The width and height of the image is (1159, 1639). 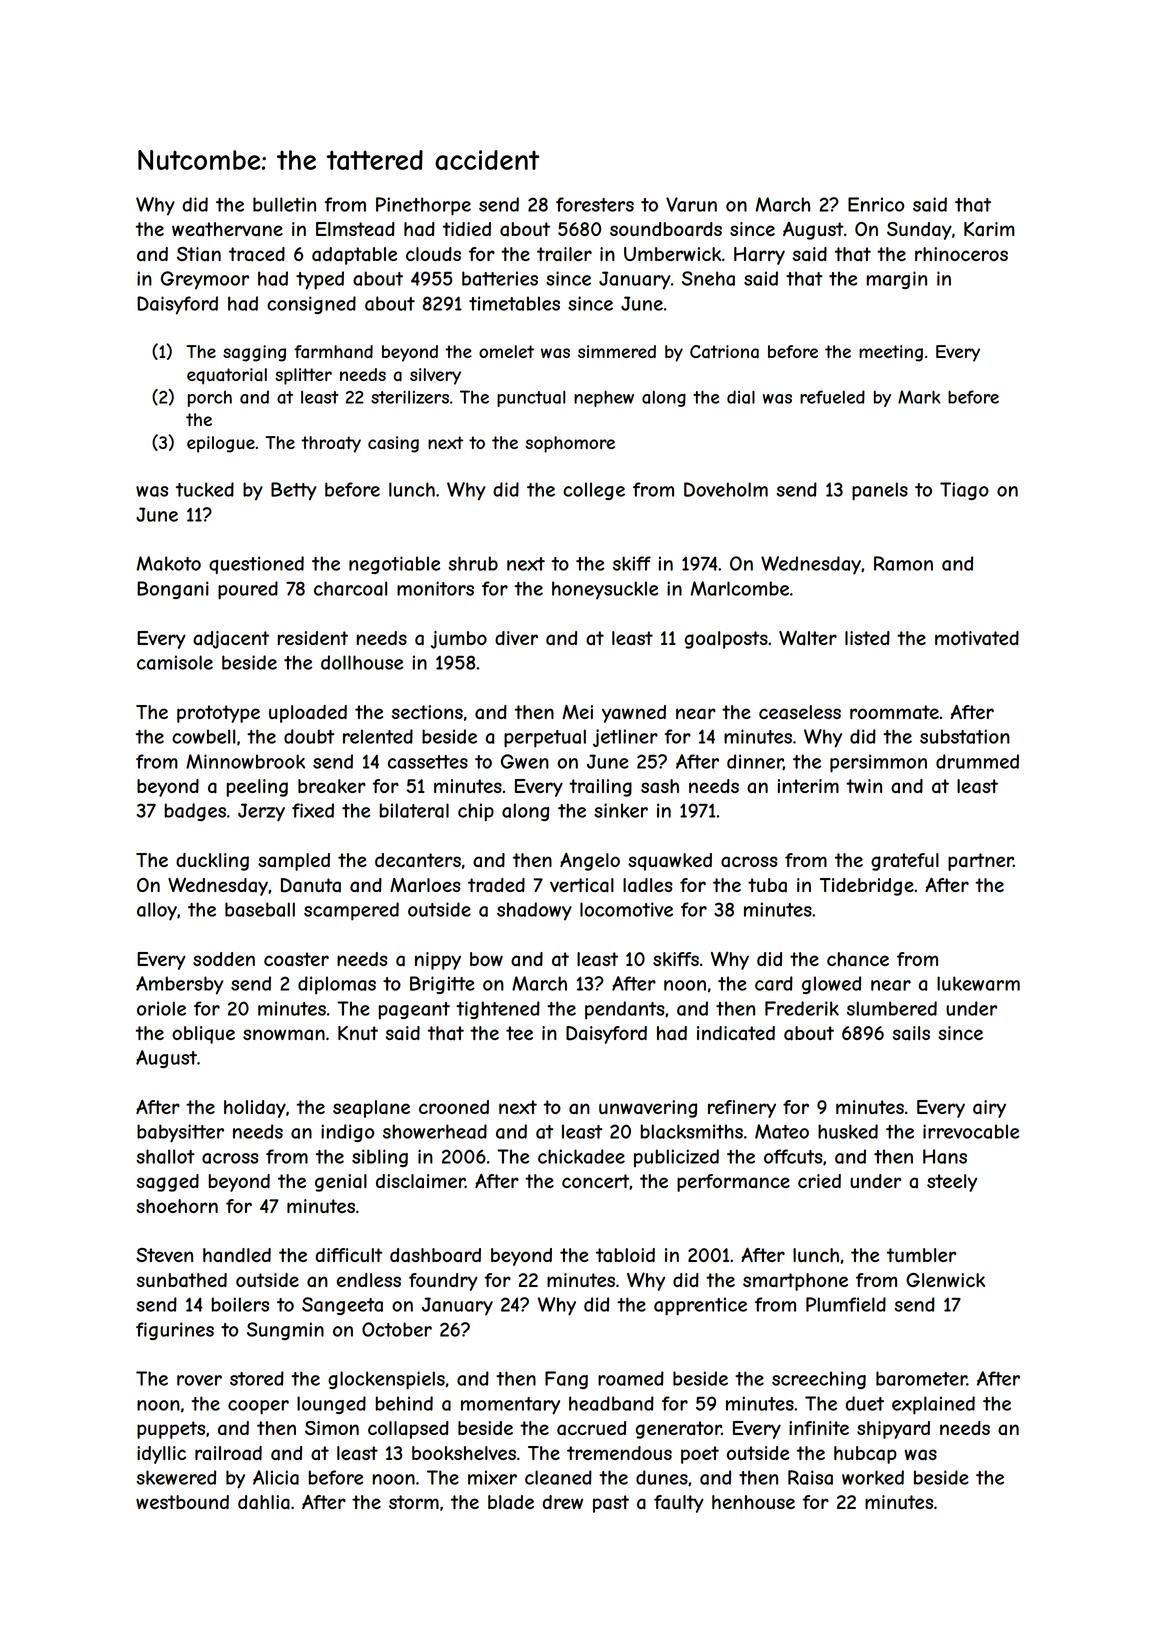 I want to click on Plumfield, so click(x=846, y=1304).
